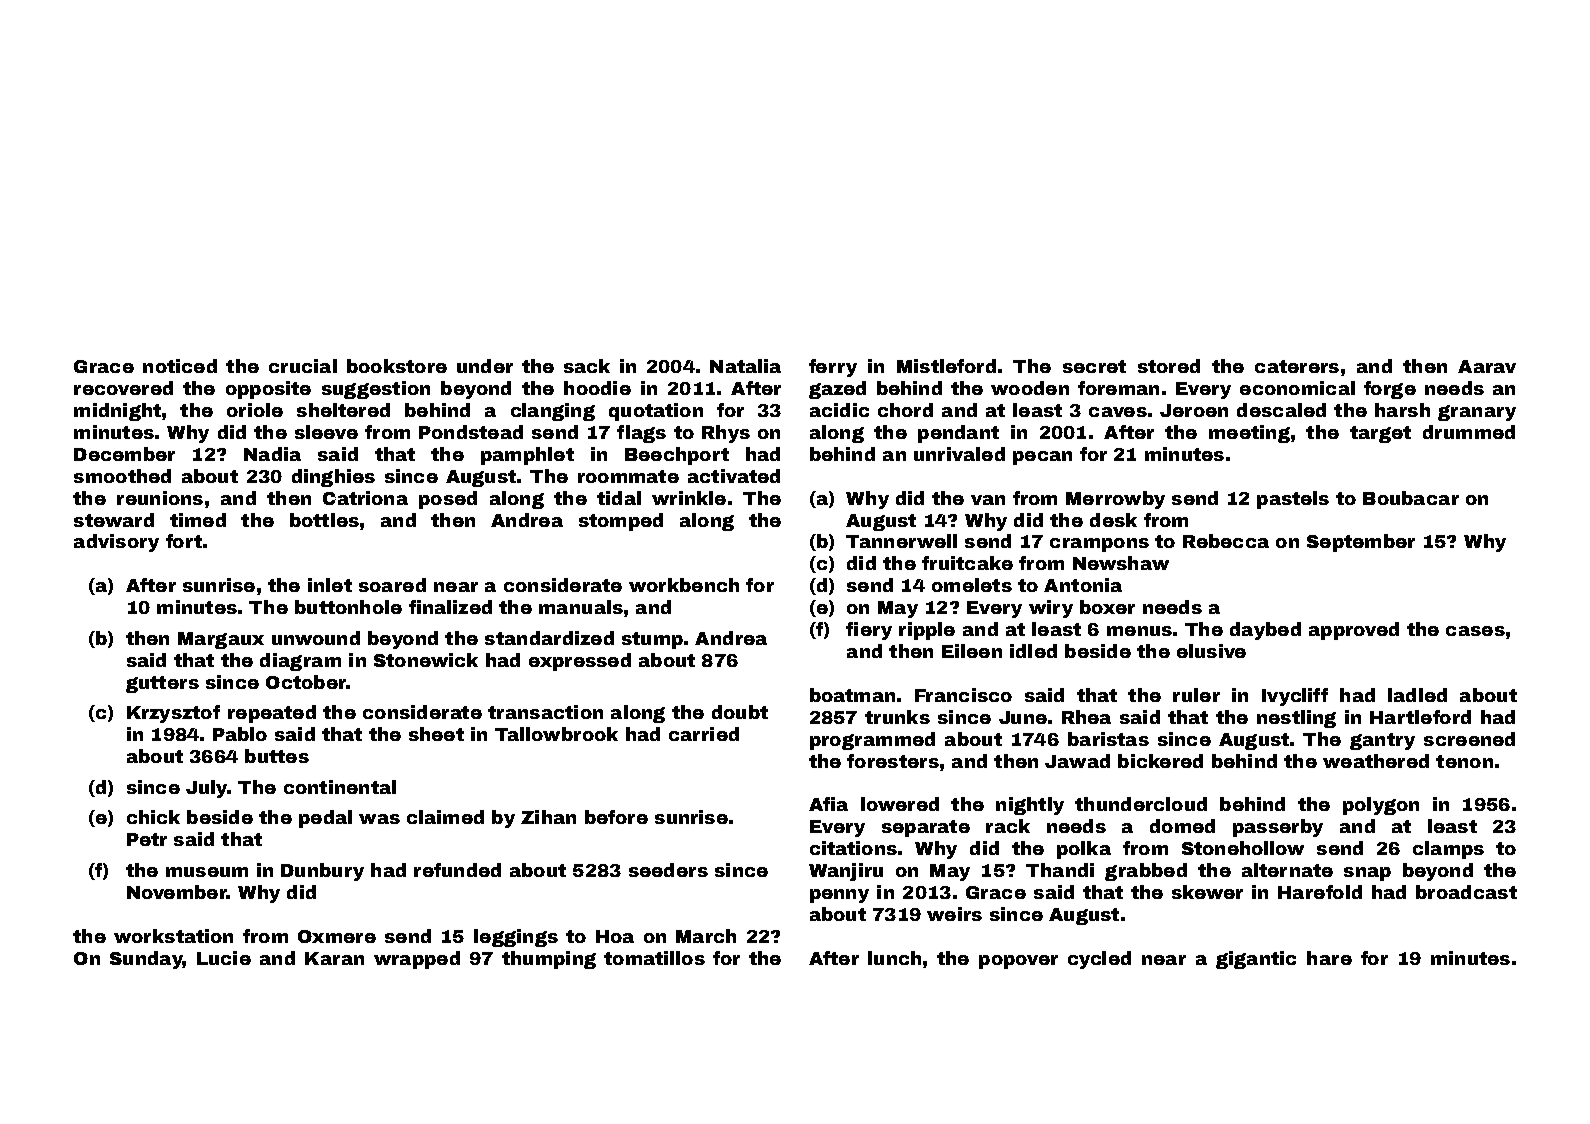  I want to click on screened, so click(1469, 739).
